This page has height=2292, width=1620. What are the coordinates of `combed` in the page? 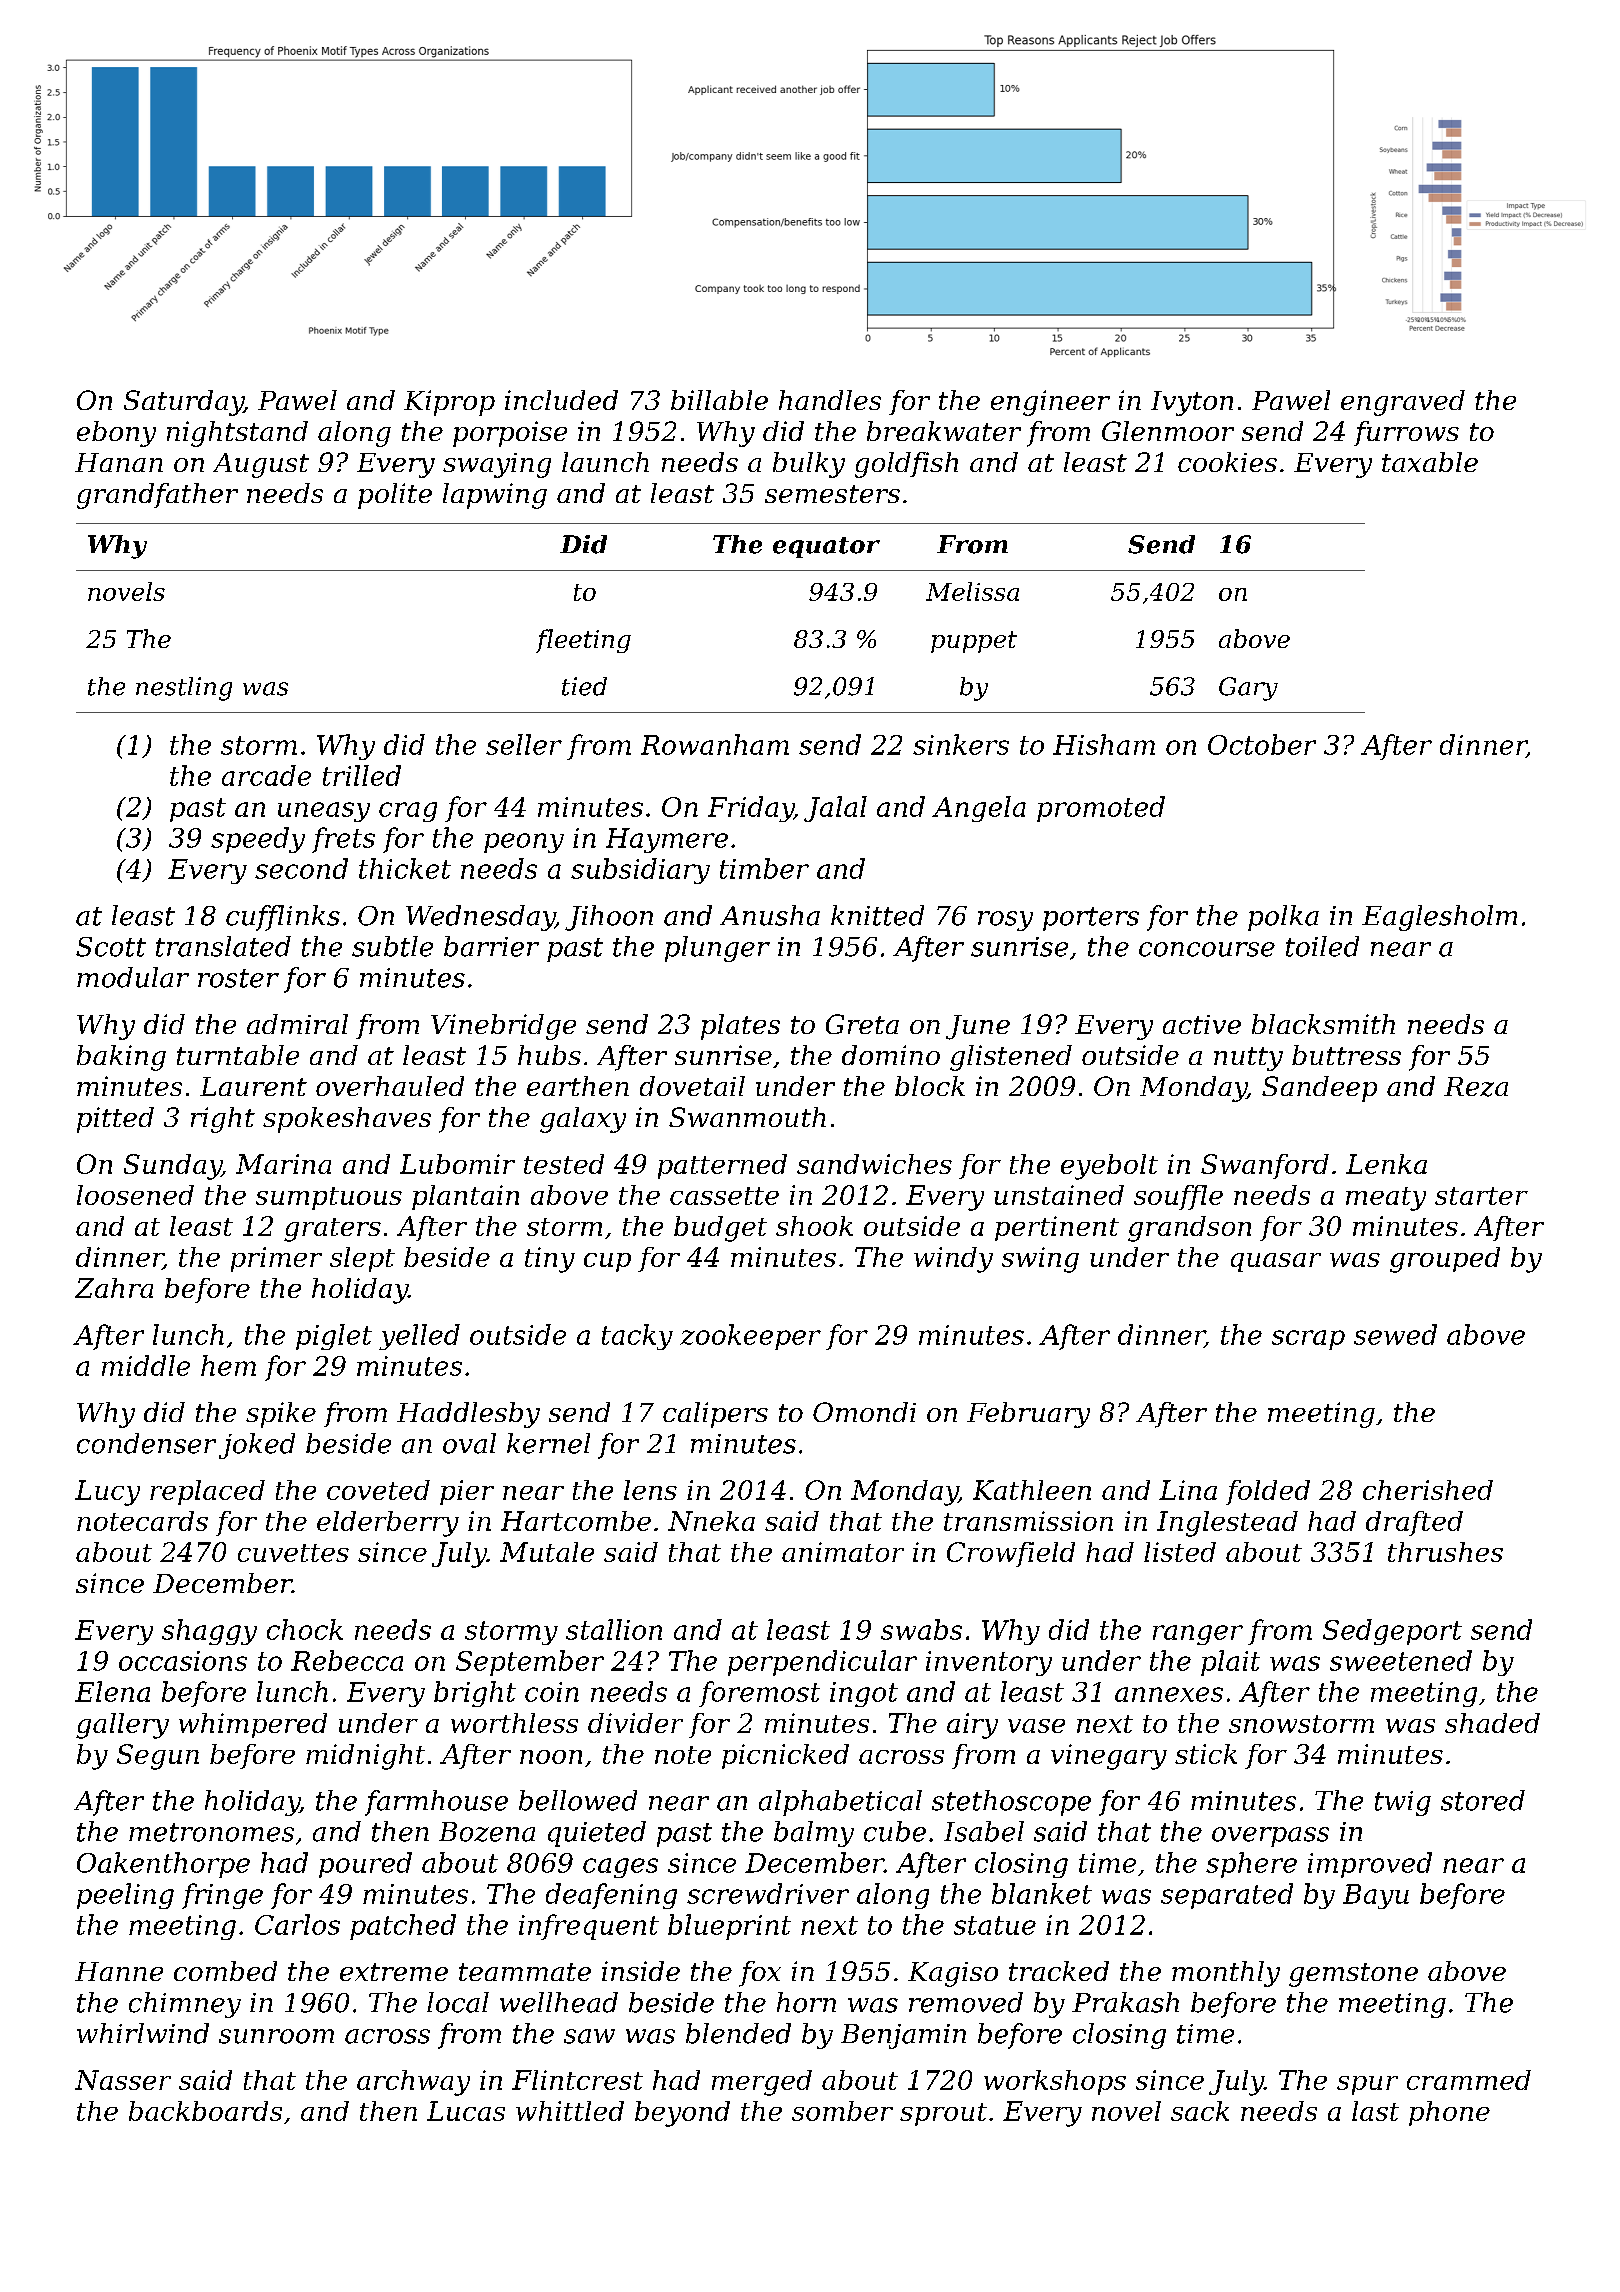 It's located at (225, 1971).
